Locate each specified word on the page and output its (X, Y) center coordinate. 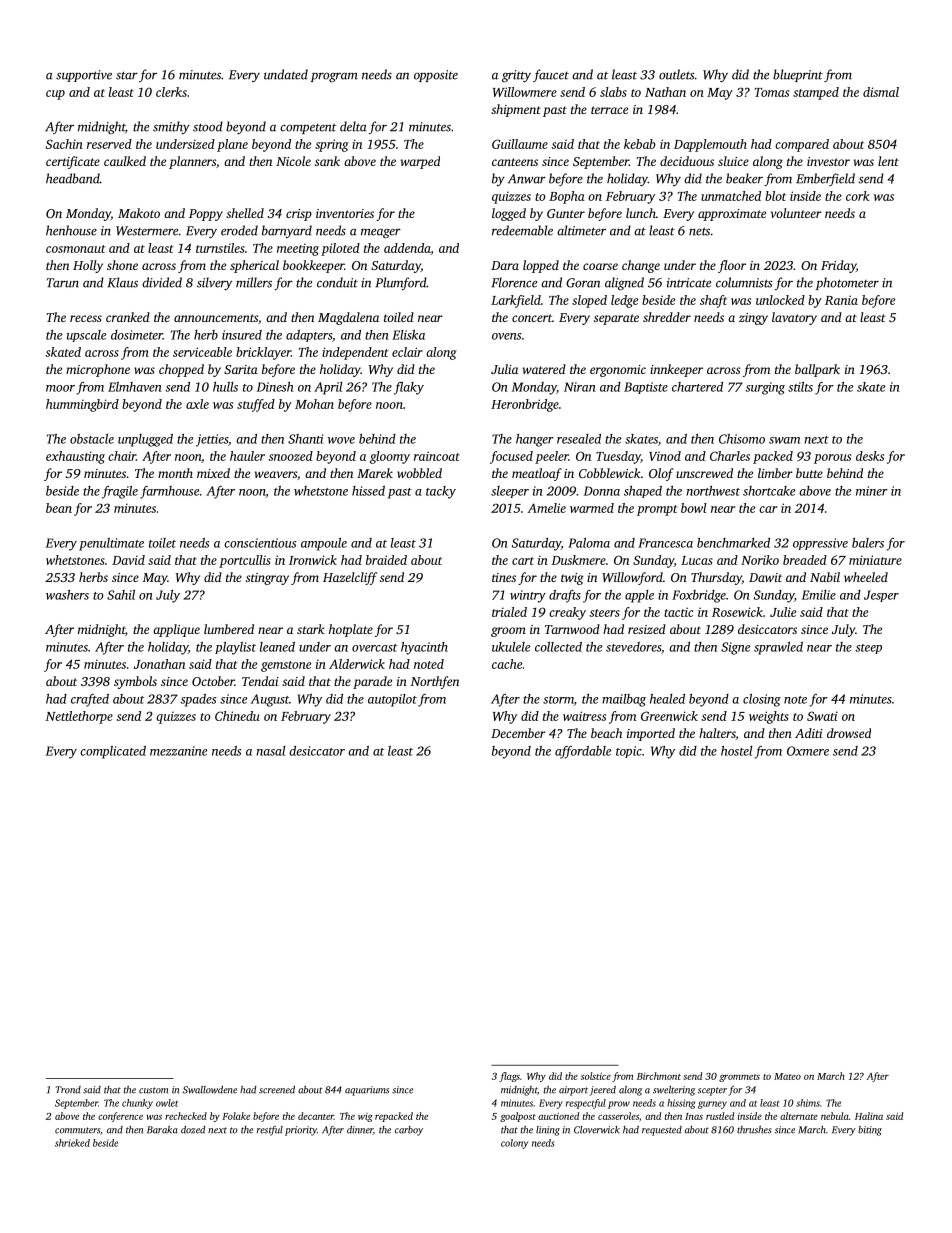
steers (605, 613)
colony (514, 1144)
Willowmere (525, 92)
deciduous (687, 161)
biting (870, 1131)
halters (717, 733)
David (128, 560)
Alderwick (357, 664)
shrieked (72, 1143)
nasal (271, 751)
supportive (84, 76)
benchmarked (733, 543)
